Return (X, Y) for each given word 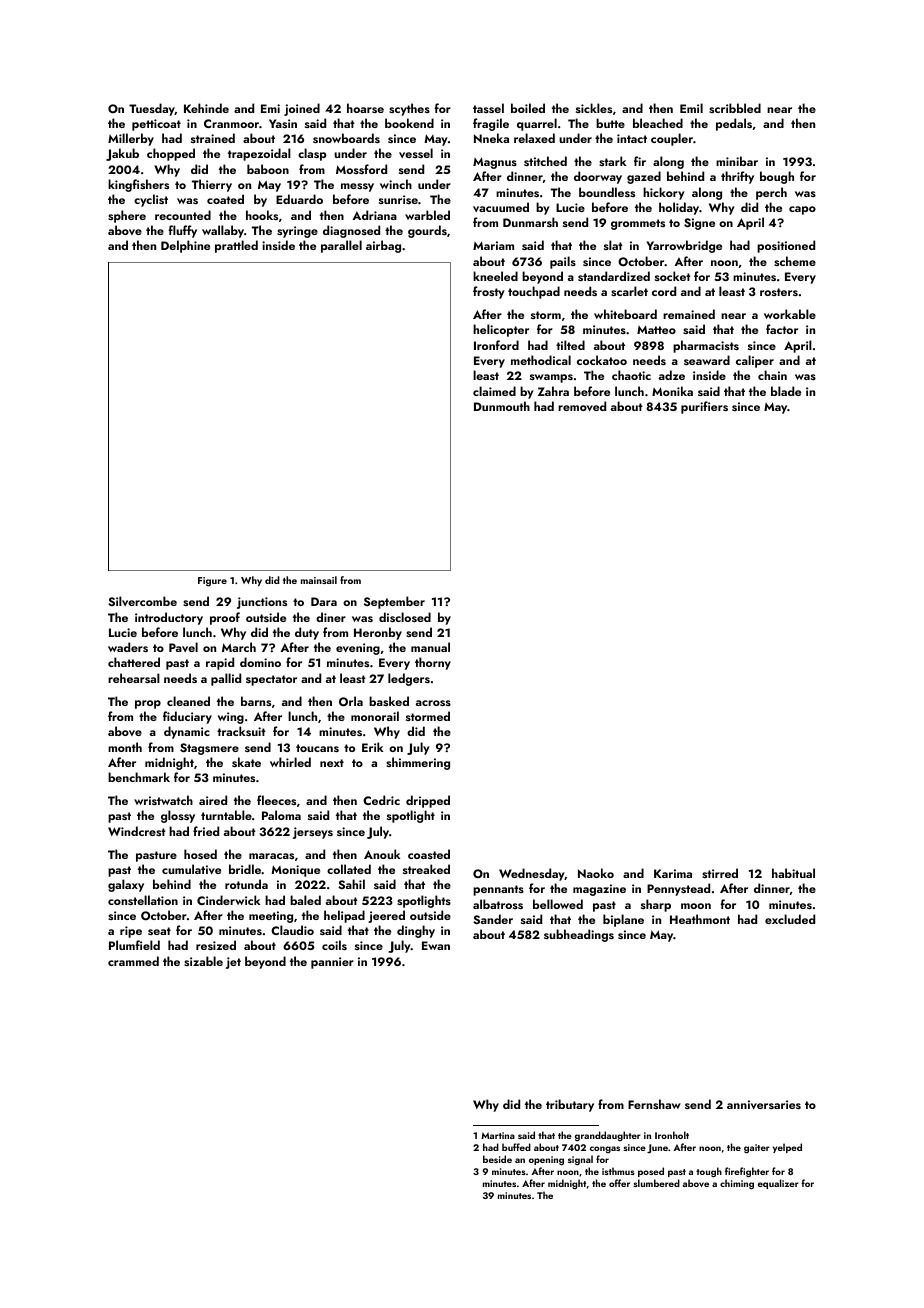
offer (619, 1183)
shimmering (418, 763)
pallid (226, 679)
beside (497, 1159)
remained (689, 314)
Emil (691, 108)
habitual (793, 873)
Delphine (185, 246)
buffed (516, 1147)
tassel (488, 108)
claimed (494, 391)
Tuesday (152, 109)
